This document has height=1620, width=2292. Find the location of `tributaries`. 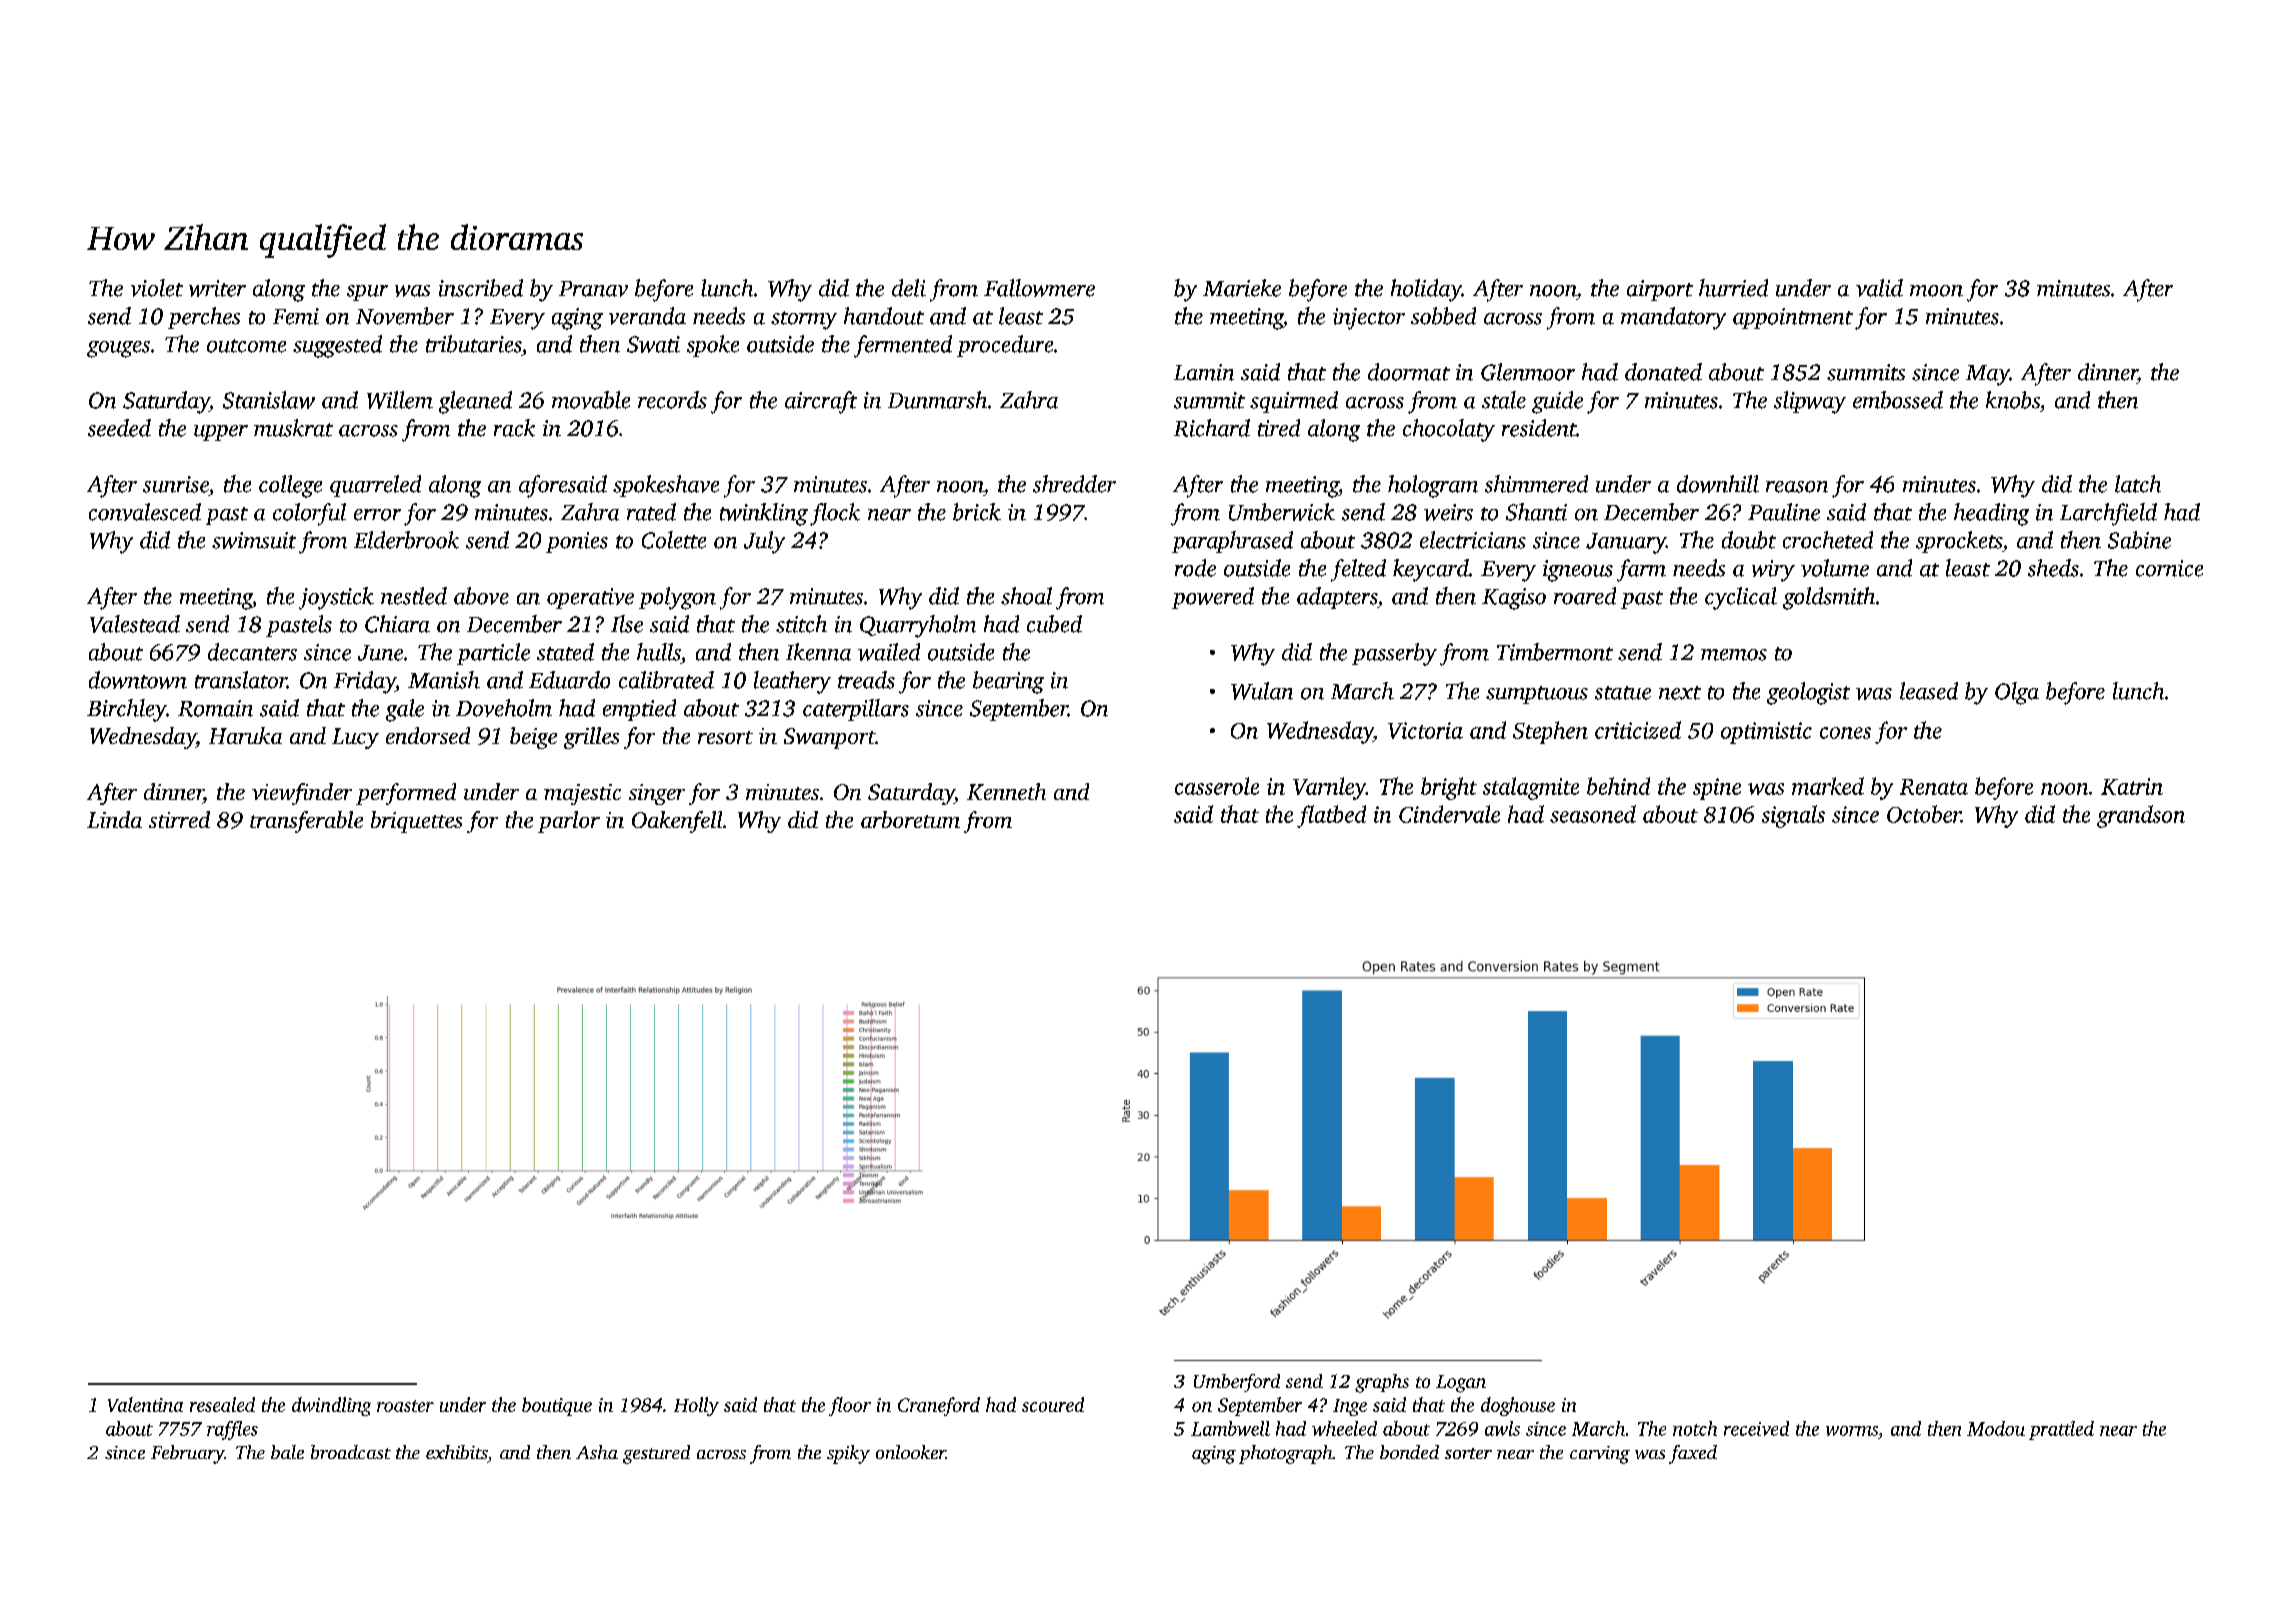

tributaries is located at coordinates (474, 344).
